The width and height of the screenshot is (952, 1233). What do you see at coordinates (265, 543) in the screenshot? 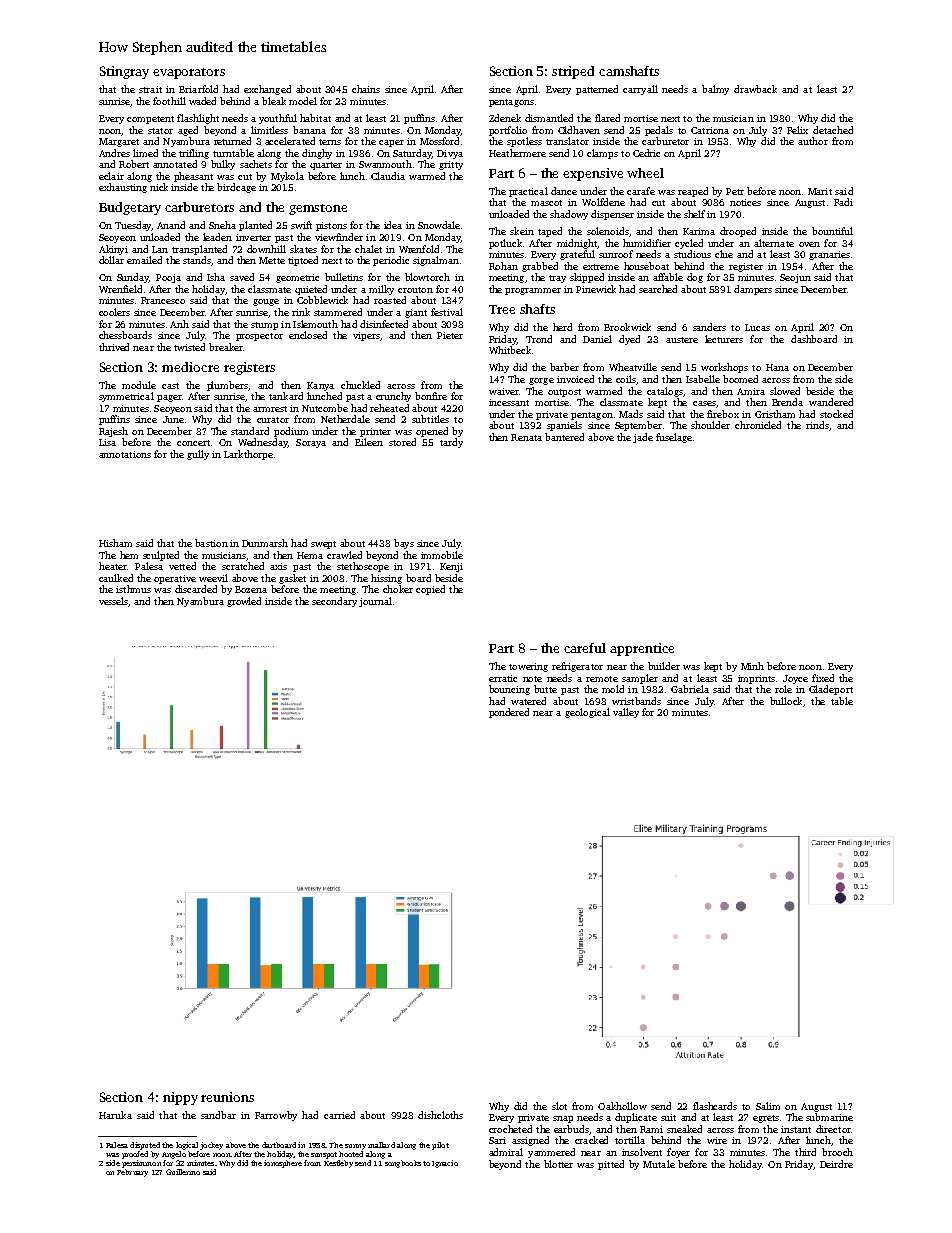
I see `Dunmarsh` at bounding box center [265, 543].
